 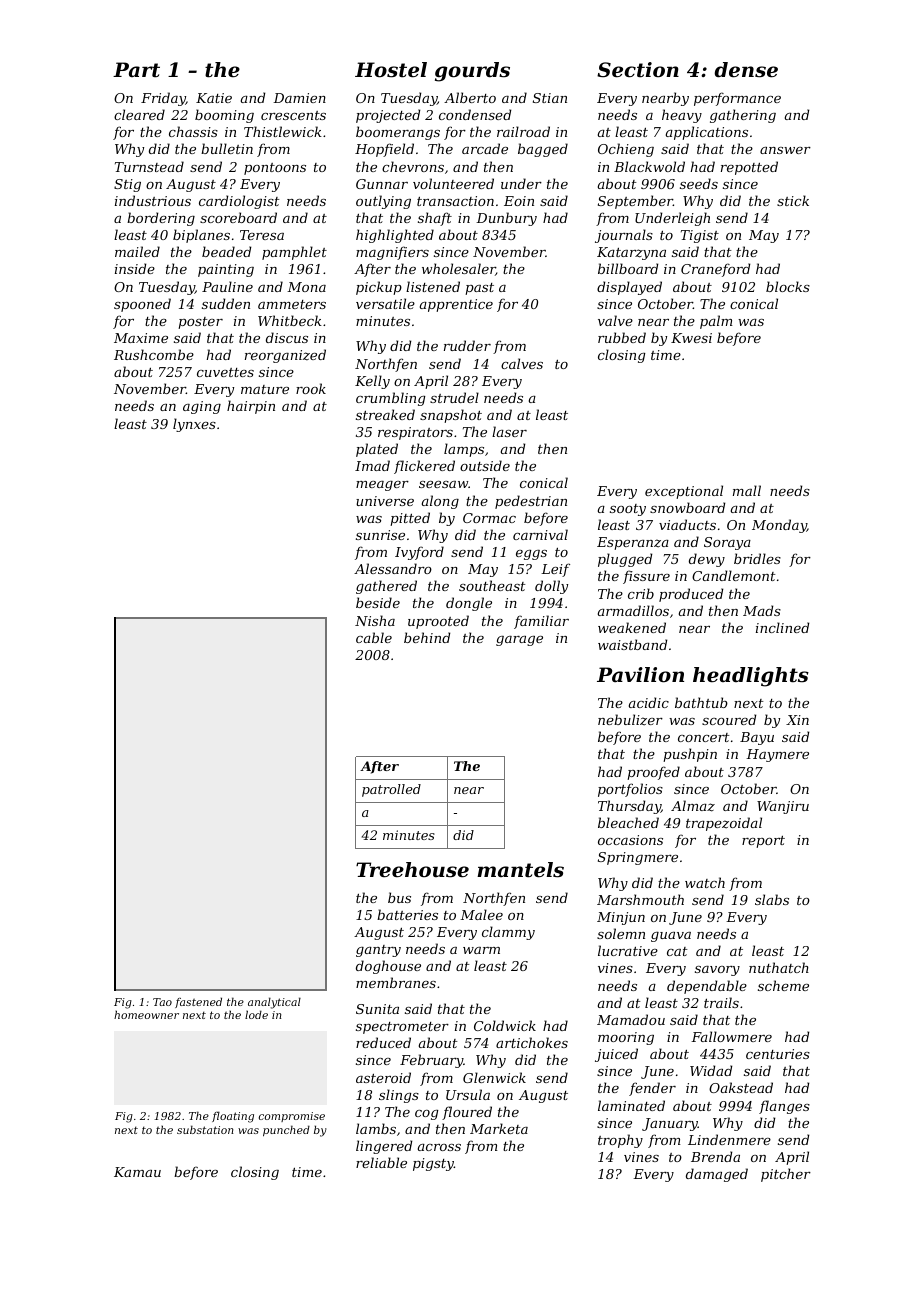 What do you see at coordinates (135, 268) in the page?
I see `inside` at bounding box center [135, 268].
